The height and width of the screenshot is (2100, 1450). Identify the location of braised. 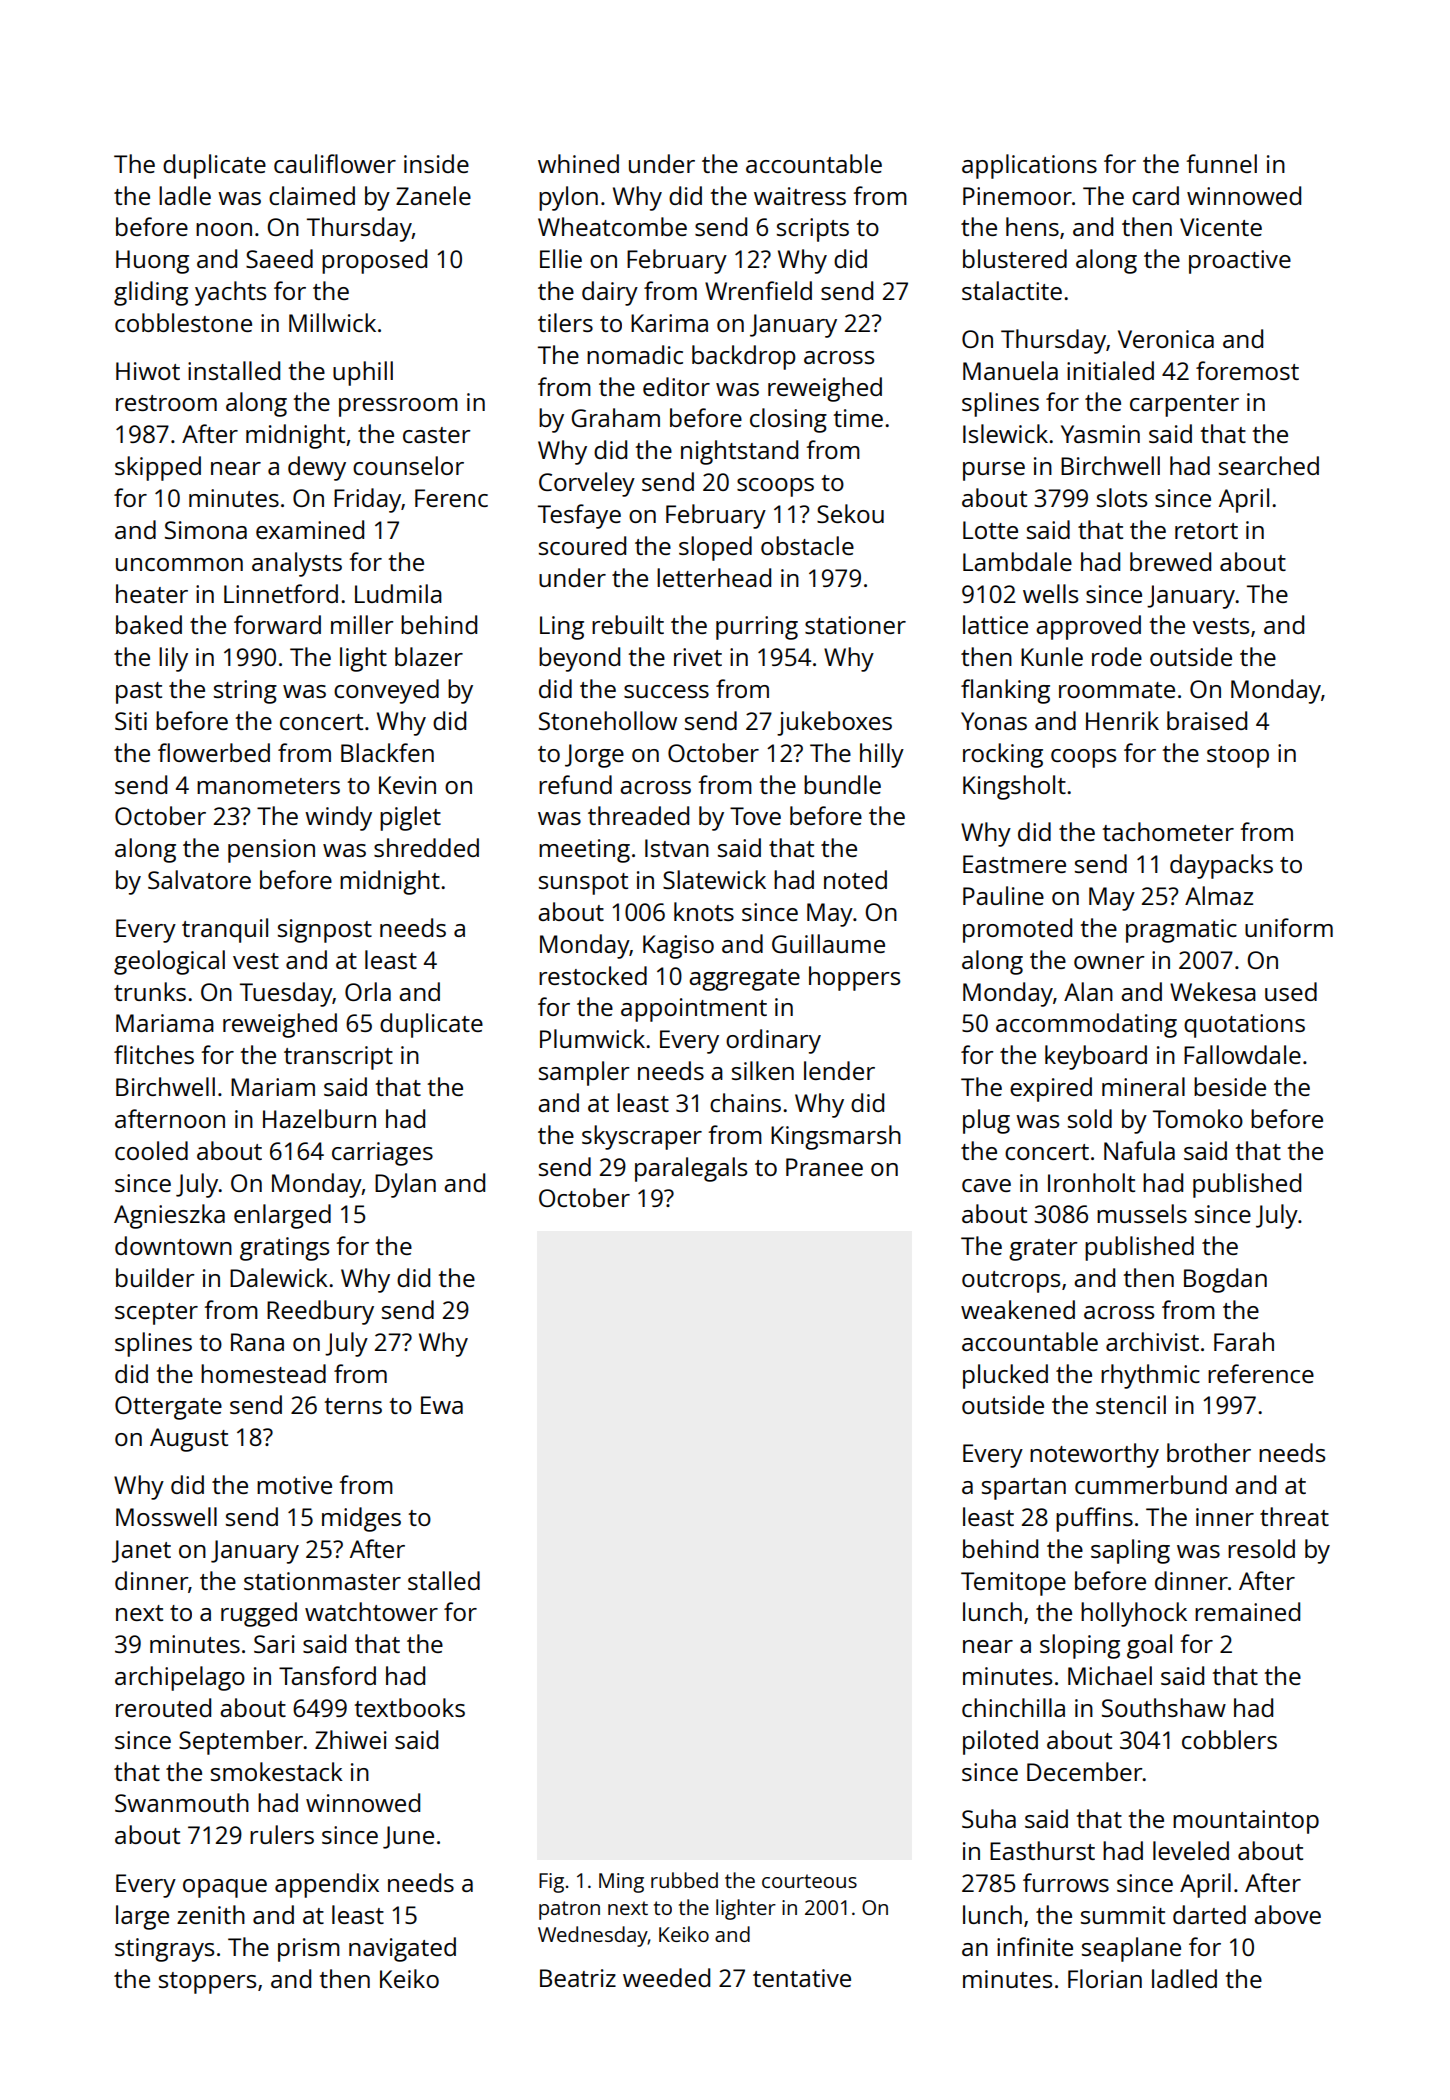
(1207, 720).
